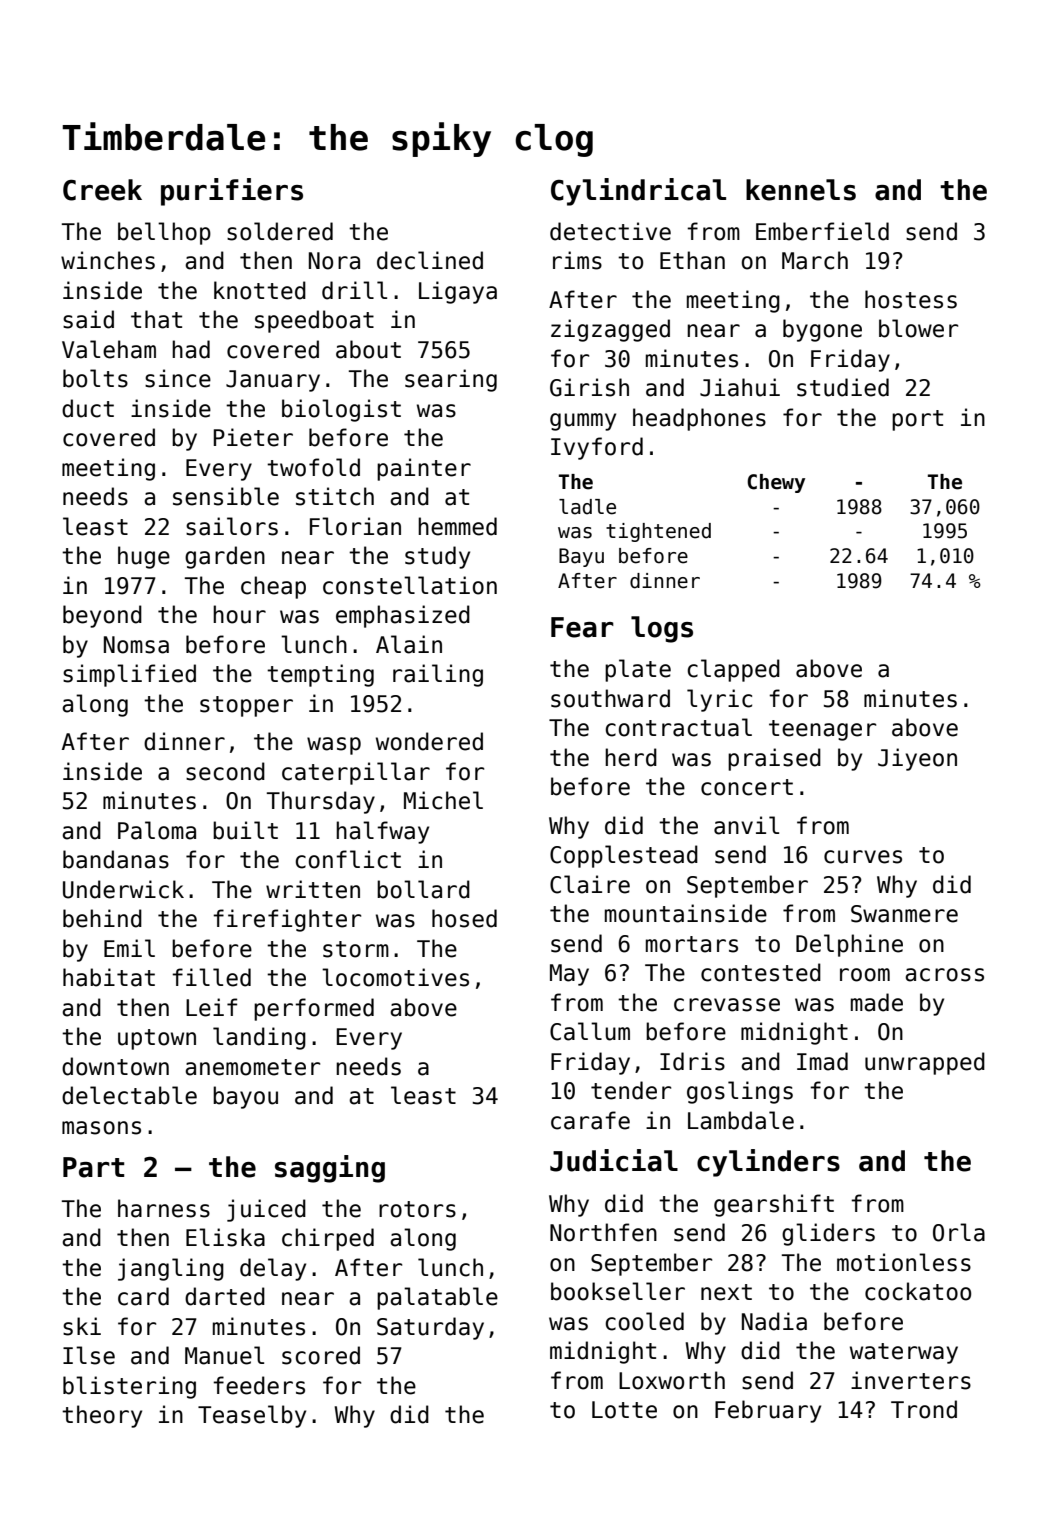 This image has height=1525, width=1053. Describe the element at coordinates (102, 190) in the image. I see `Creek` at that location.
